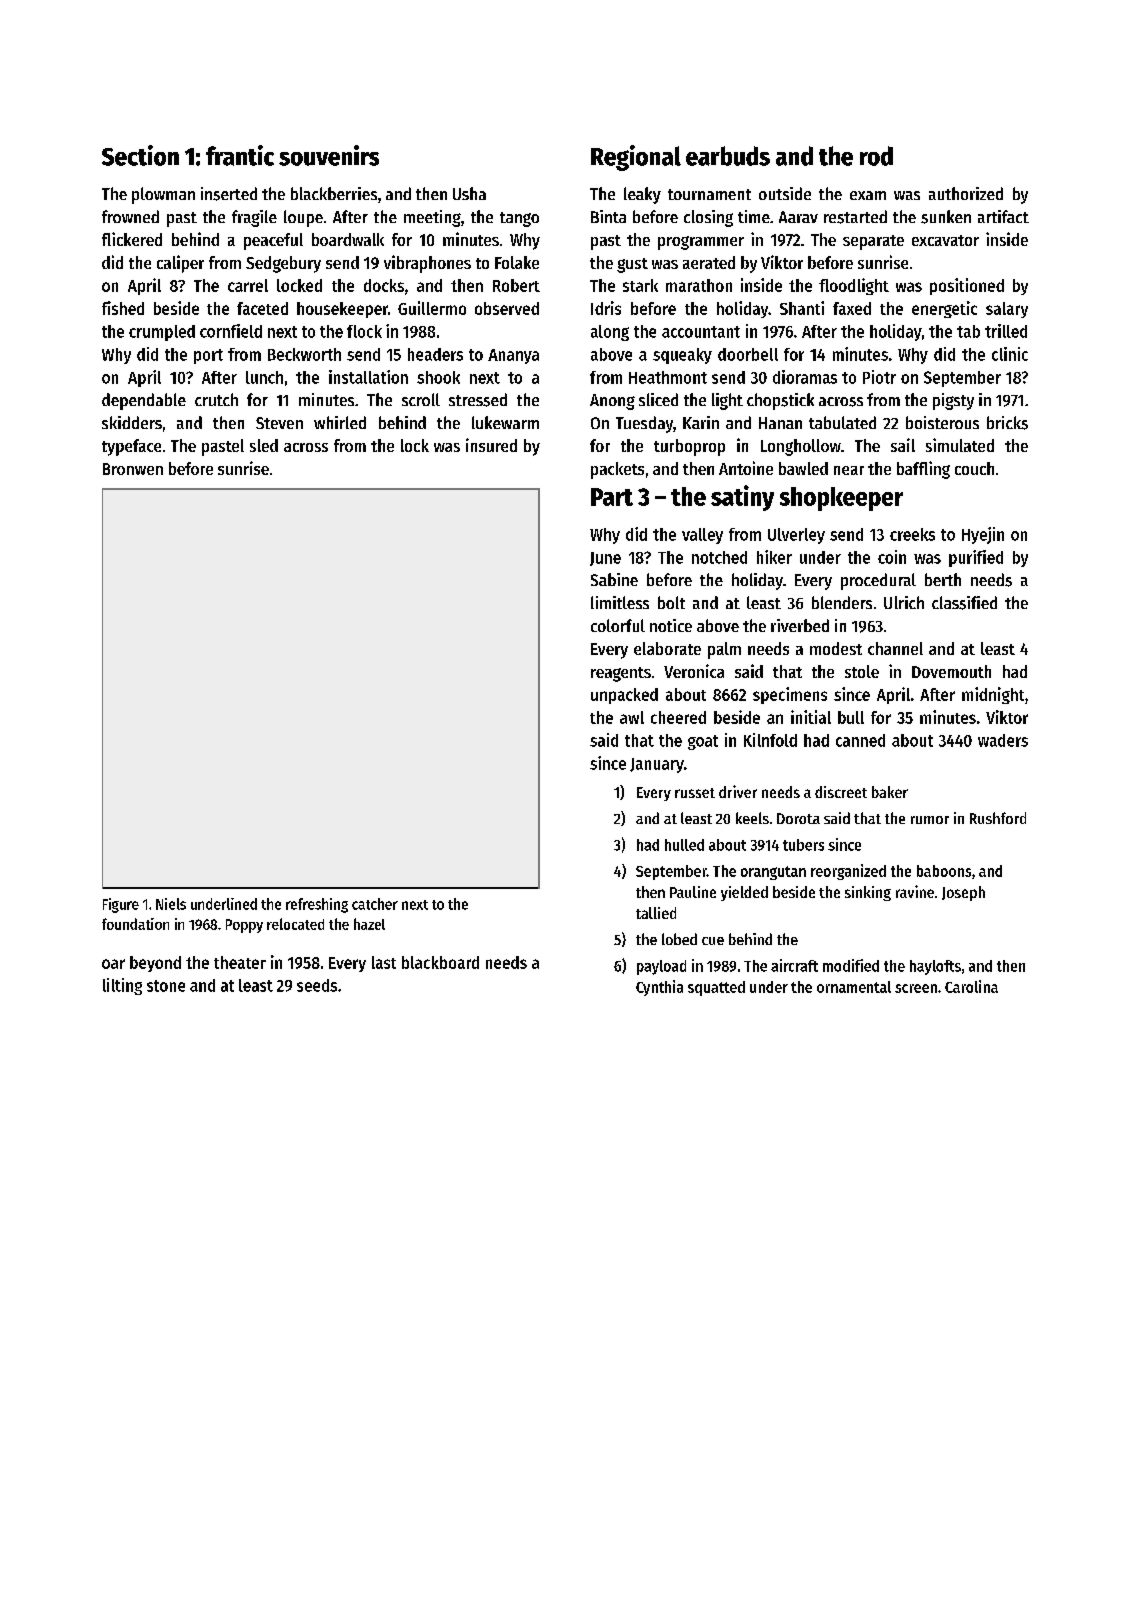 The image size is (1130, 1598). Describe the element at coordinates (790, 695) in the document. I see `specimens` at that location.
